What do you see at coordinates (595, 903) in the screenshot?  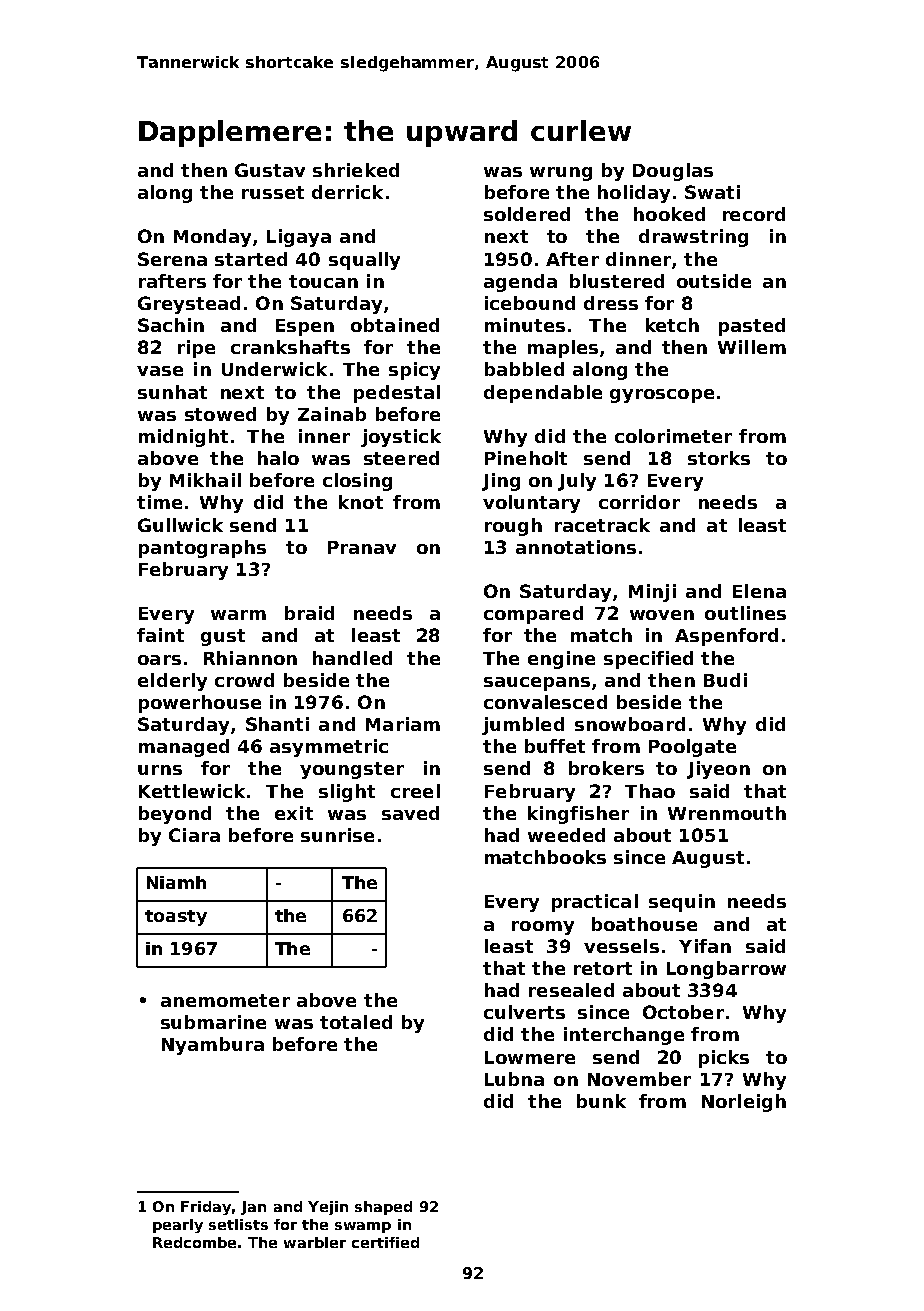 I see `practical` at bounding box center [595, 903].
